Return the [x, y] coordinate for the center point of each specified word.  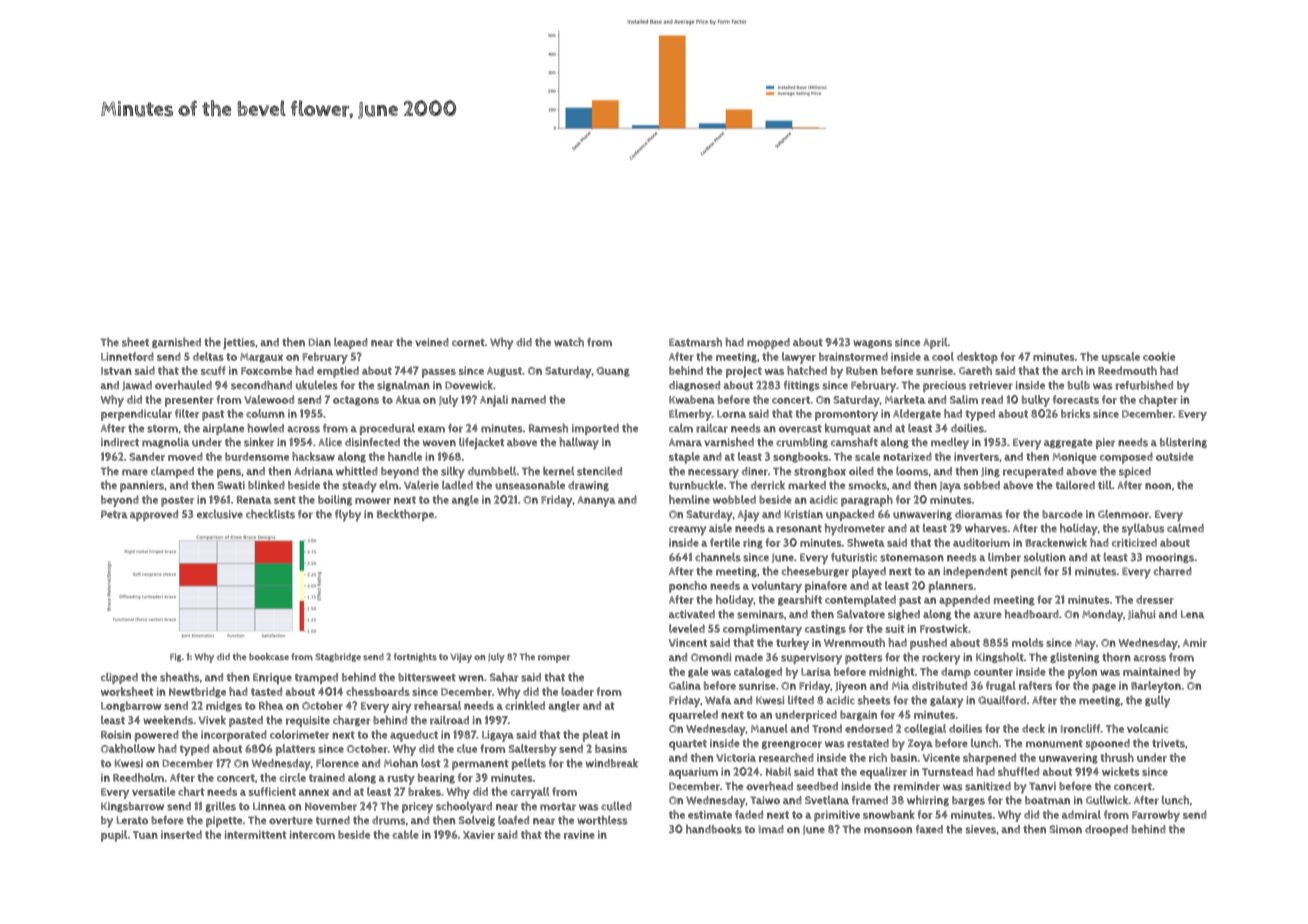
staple [684, 458]
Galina [685, 685]
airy [402, 707]
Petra [114, 514]
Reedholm [138, 777]
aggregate [1068, 443]
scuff [213, 370]
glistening [1075, 657]
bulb [1079, 385]
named [528, 399]
